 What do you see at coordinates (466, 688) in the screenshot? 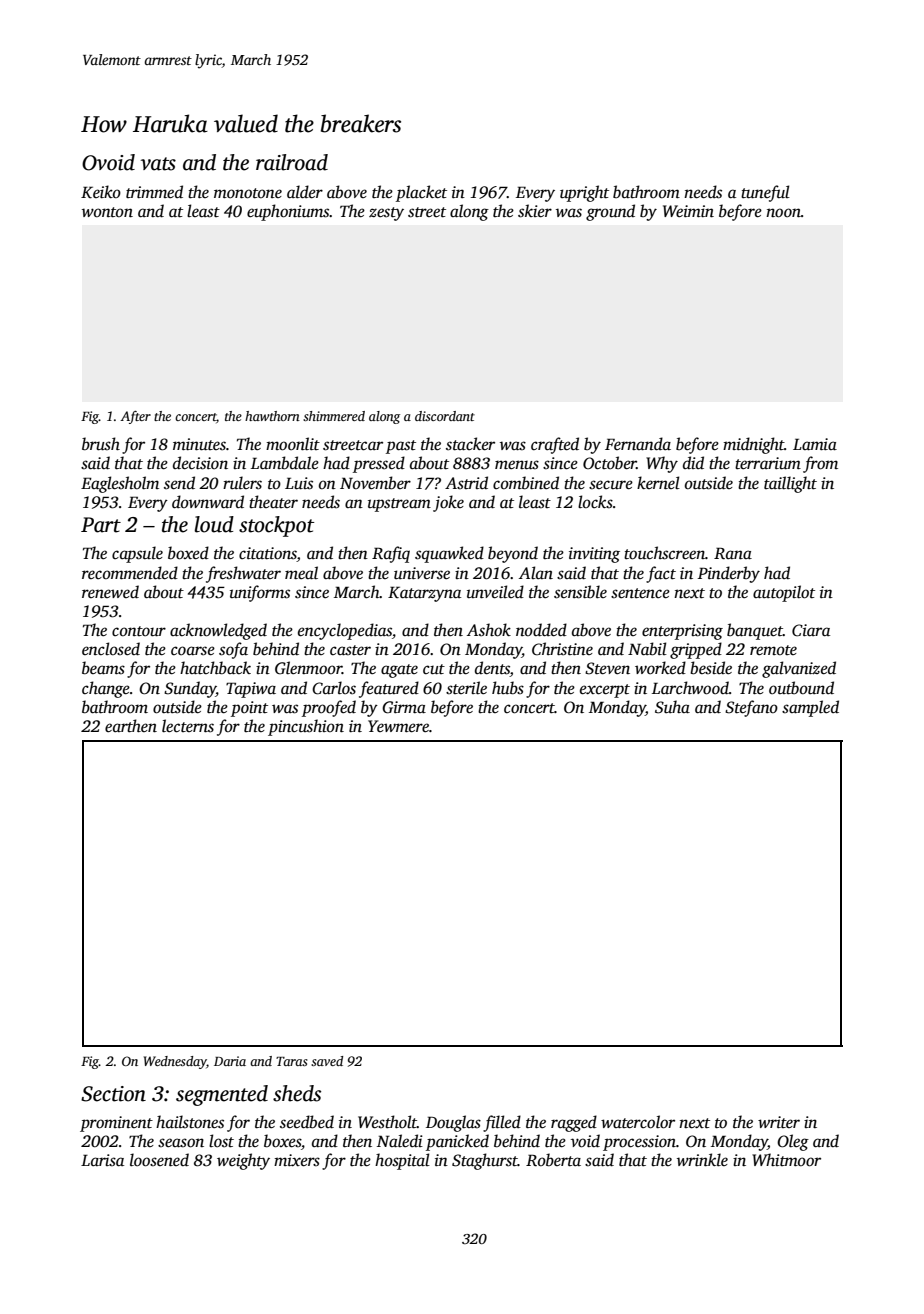
I see `sterile` at bounding box center [466, 688].
